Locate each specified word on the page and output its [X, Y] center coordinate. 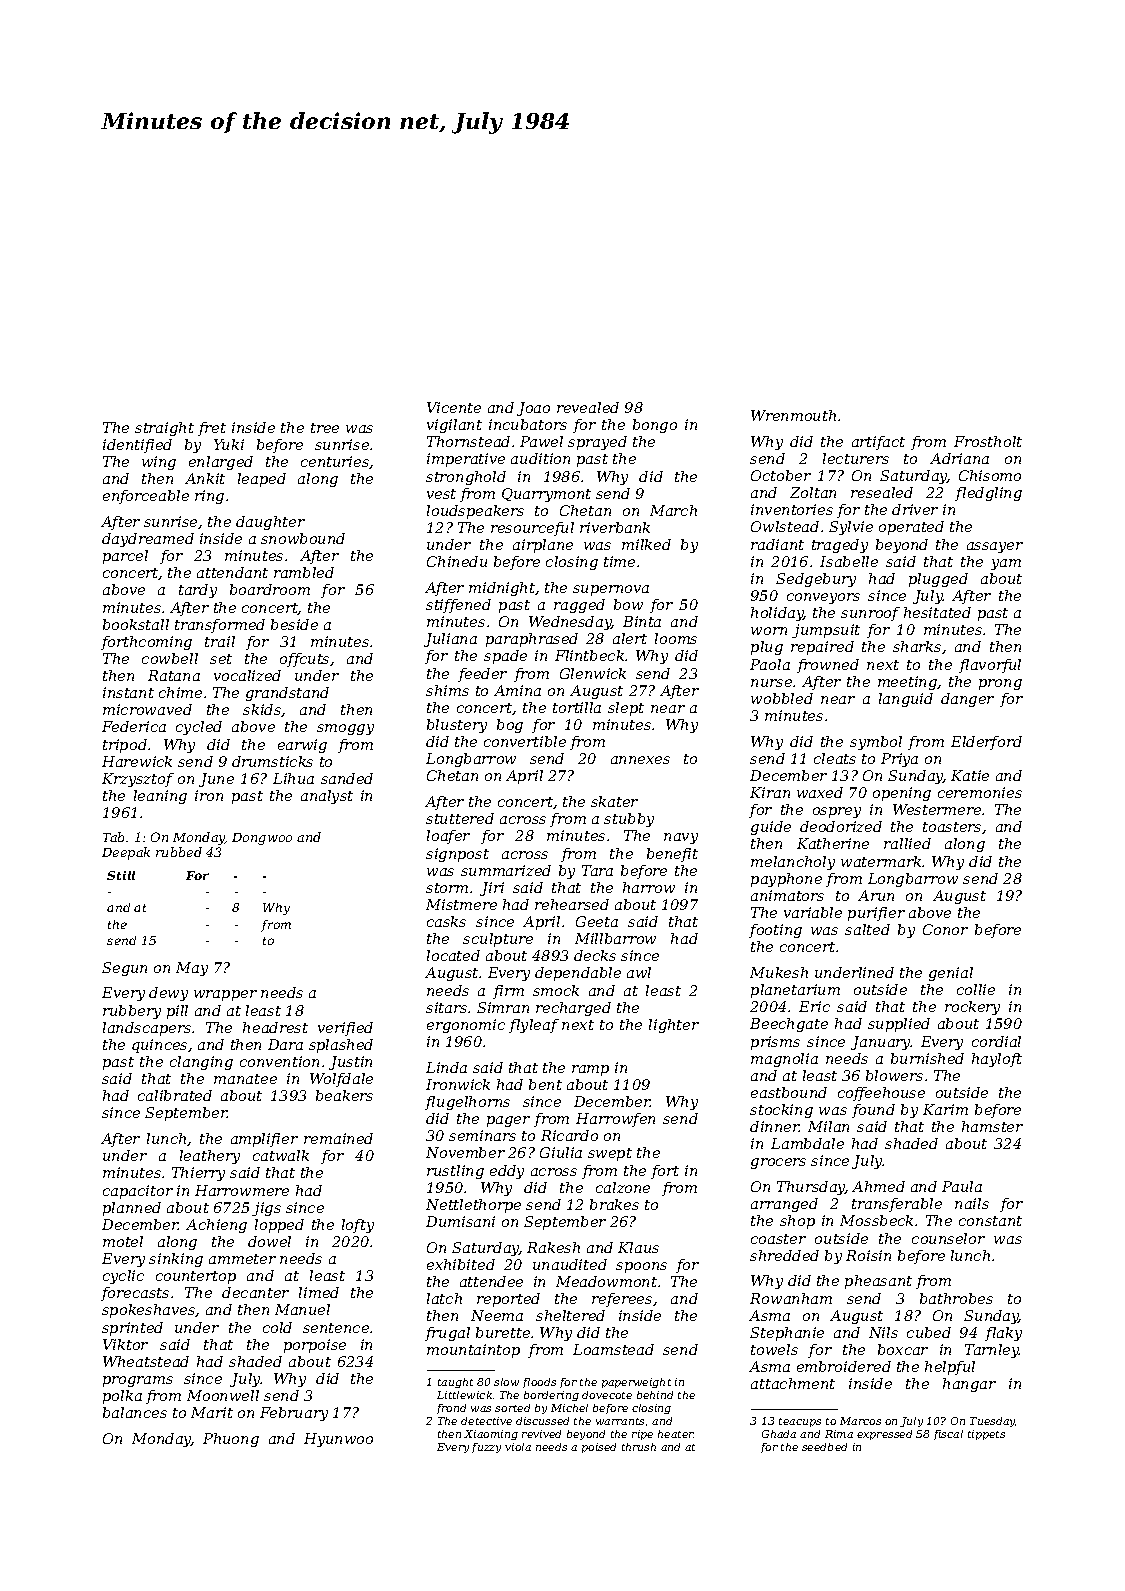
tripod [125, 746]
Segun [124, 969]
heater [676, 1434]
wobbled [782, 698]
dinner [774, 1126]
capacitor [138, 1192]
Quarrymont [546, 495]
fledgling [988, 494]
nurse [771, 683]
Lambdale [807, 1143]
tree [325, 428]
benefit [672, 855]
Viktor [125, 1344]
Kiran [770, 792]
